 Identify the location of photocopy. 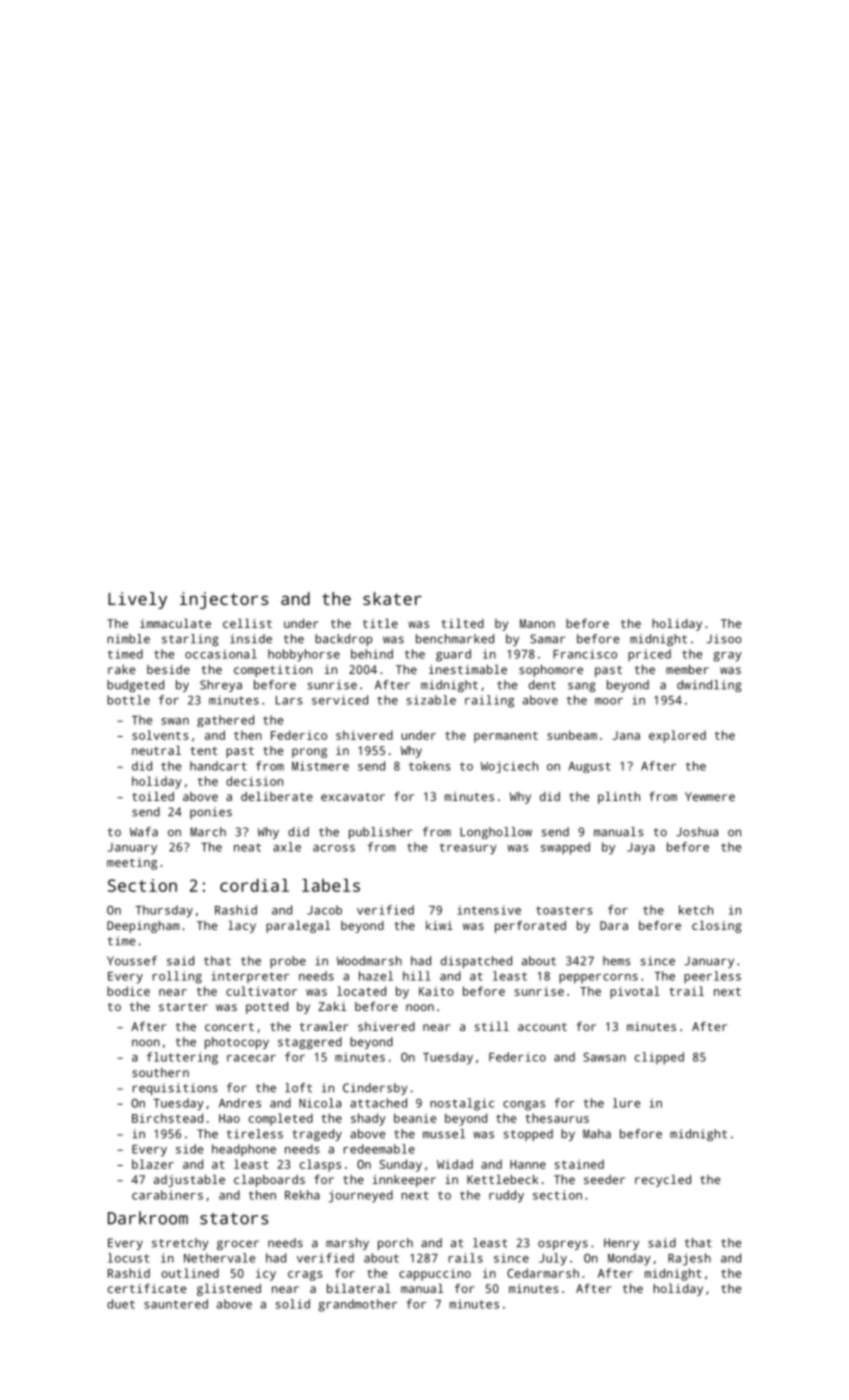
(237, 1043).
